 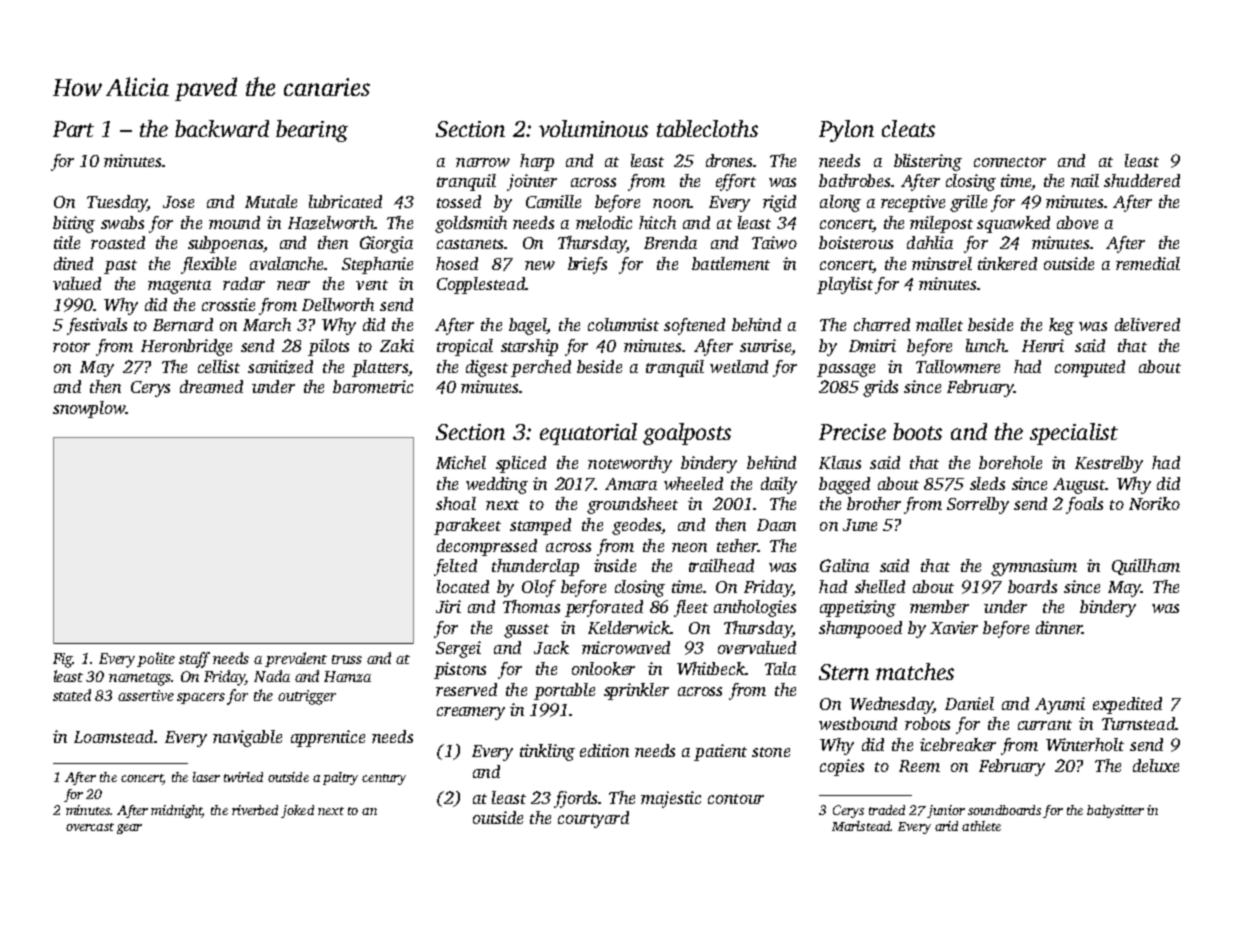 I want to click on bagel, so click(x=528, y=326).
